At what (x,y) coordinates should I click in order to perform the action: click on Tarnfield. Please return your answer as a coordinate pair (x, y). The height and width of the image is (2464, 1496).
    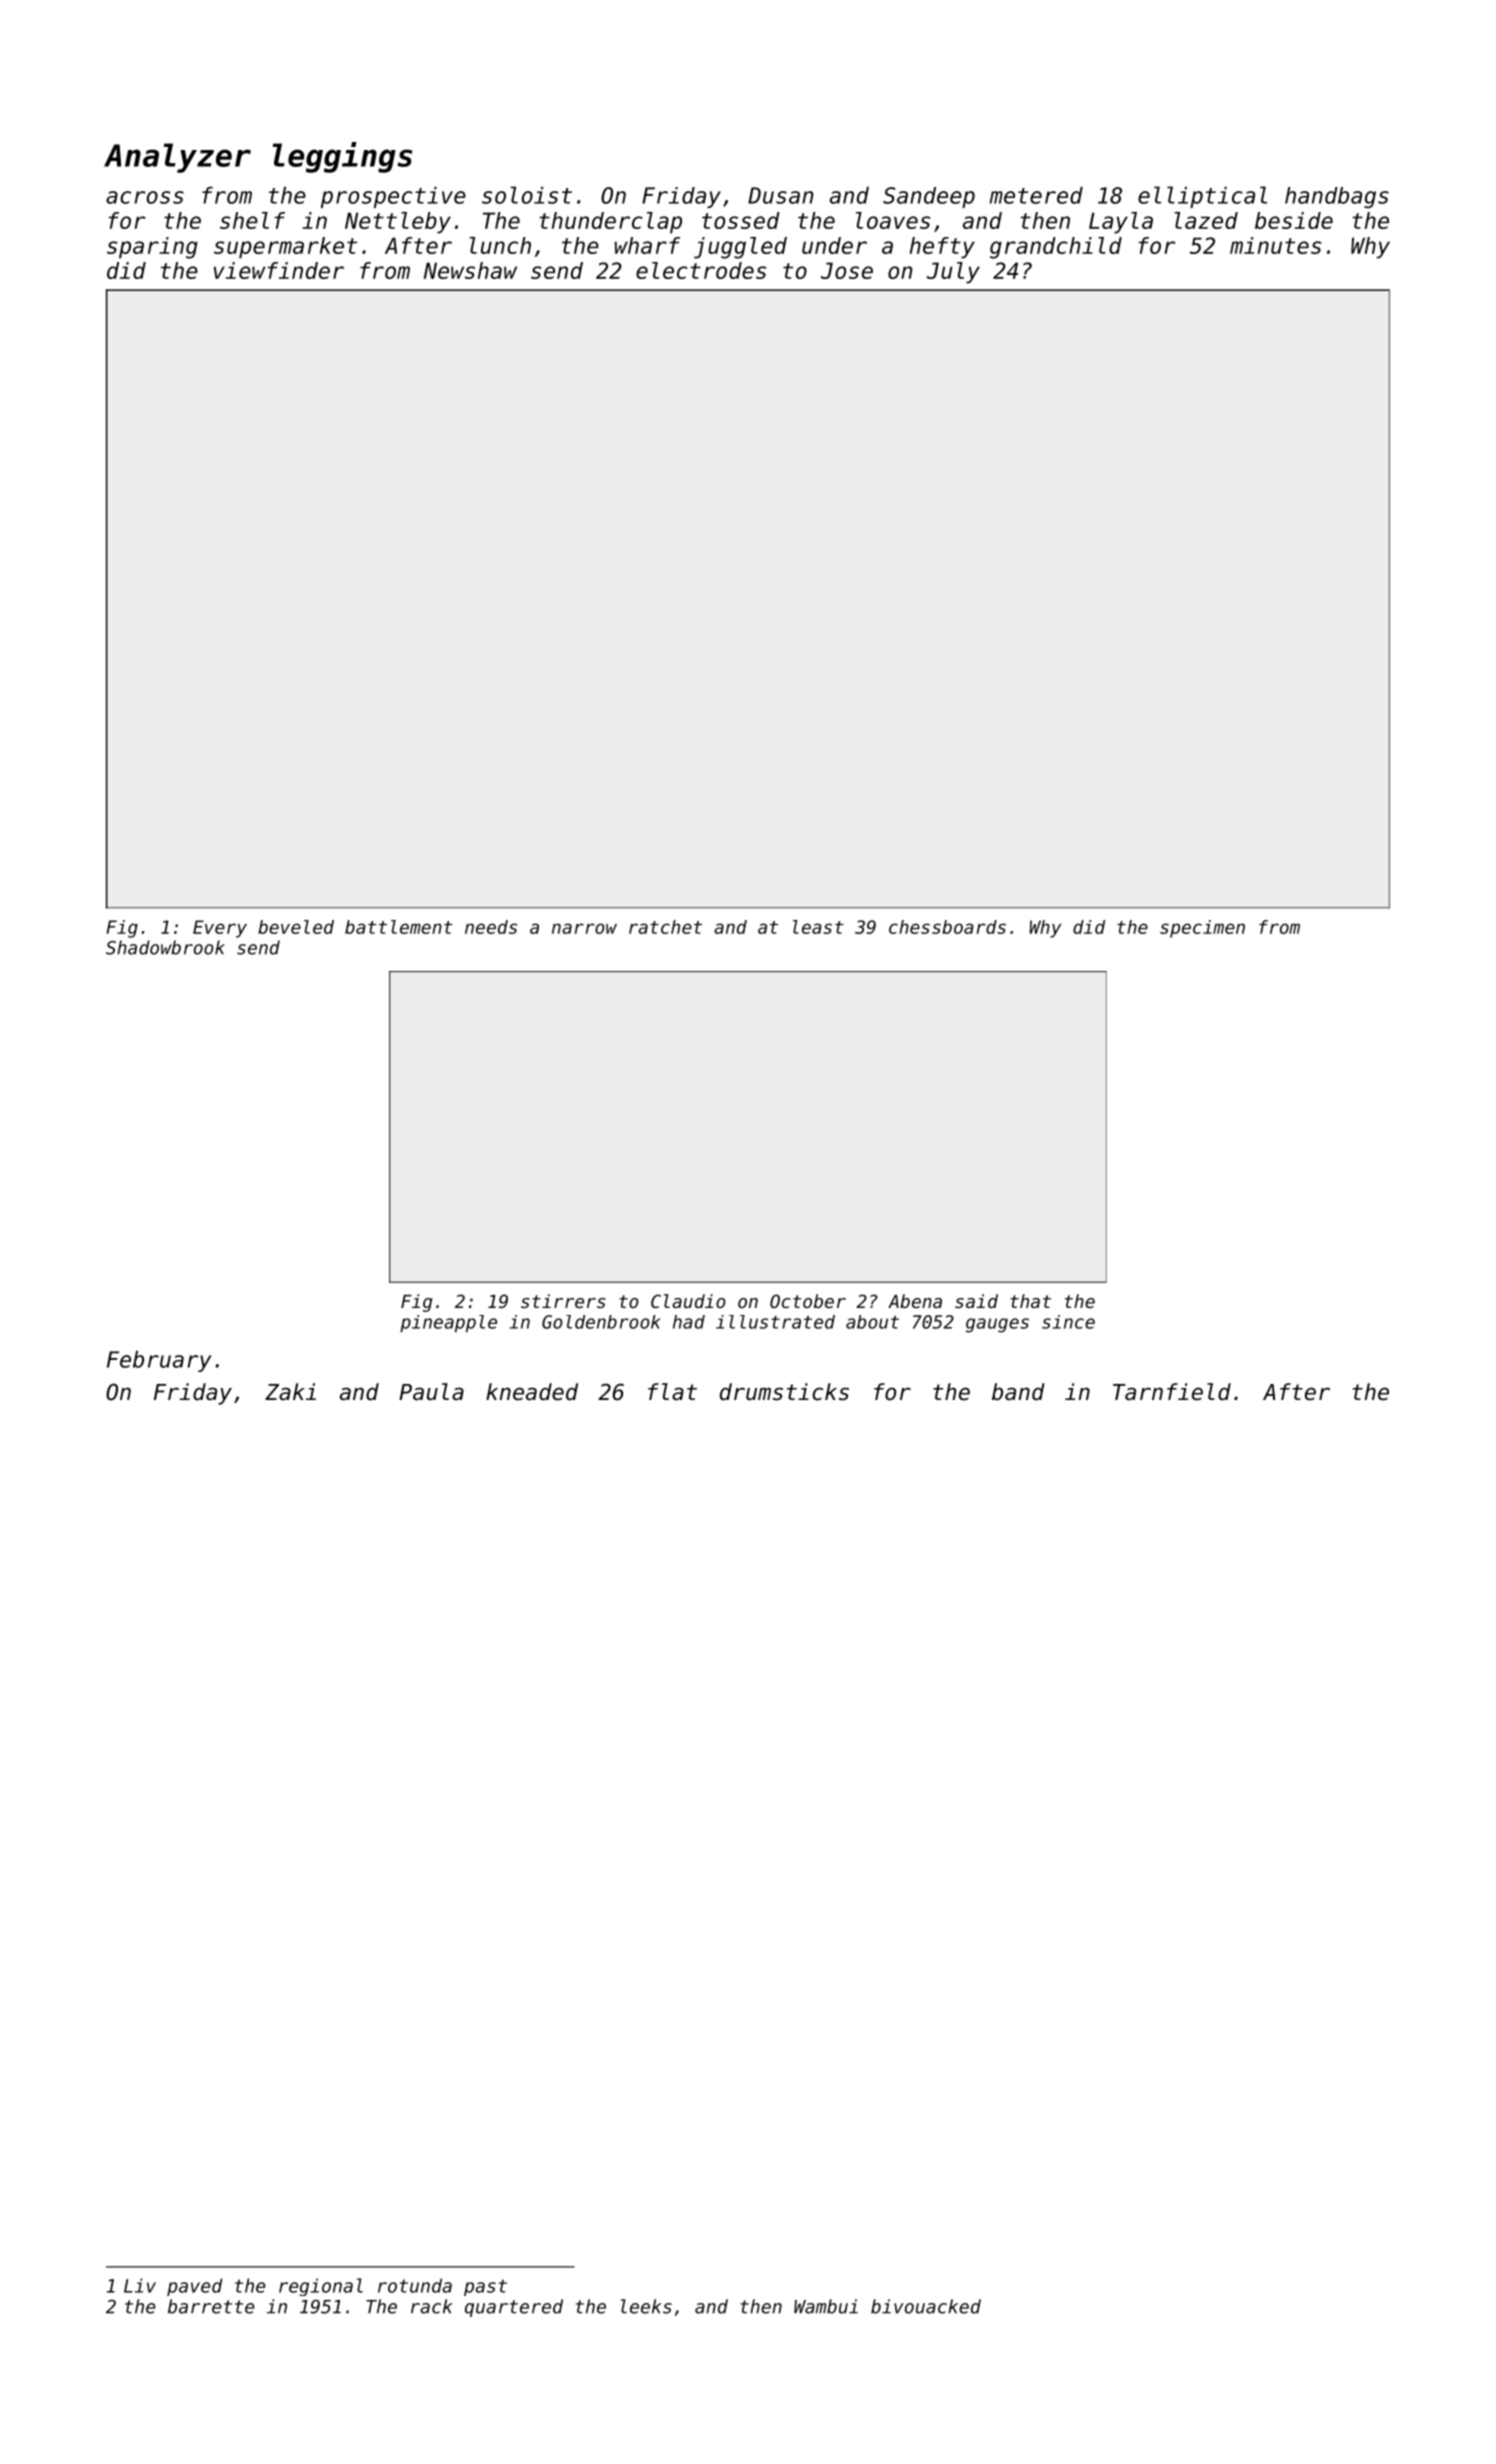
    Looking at the image, I should click on (1172, 1392).
